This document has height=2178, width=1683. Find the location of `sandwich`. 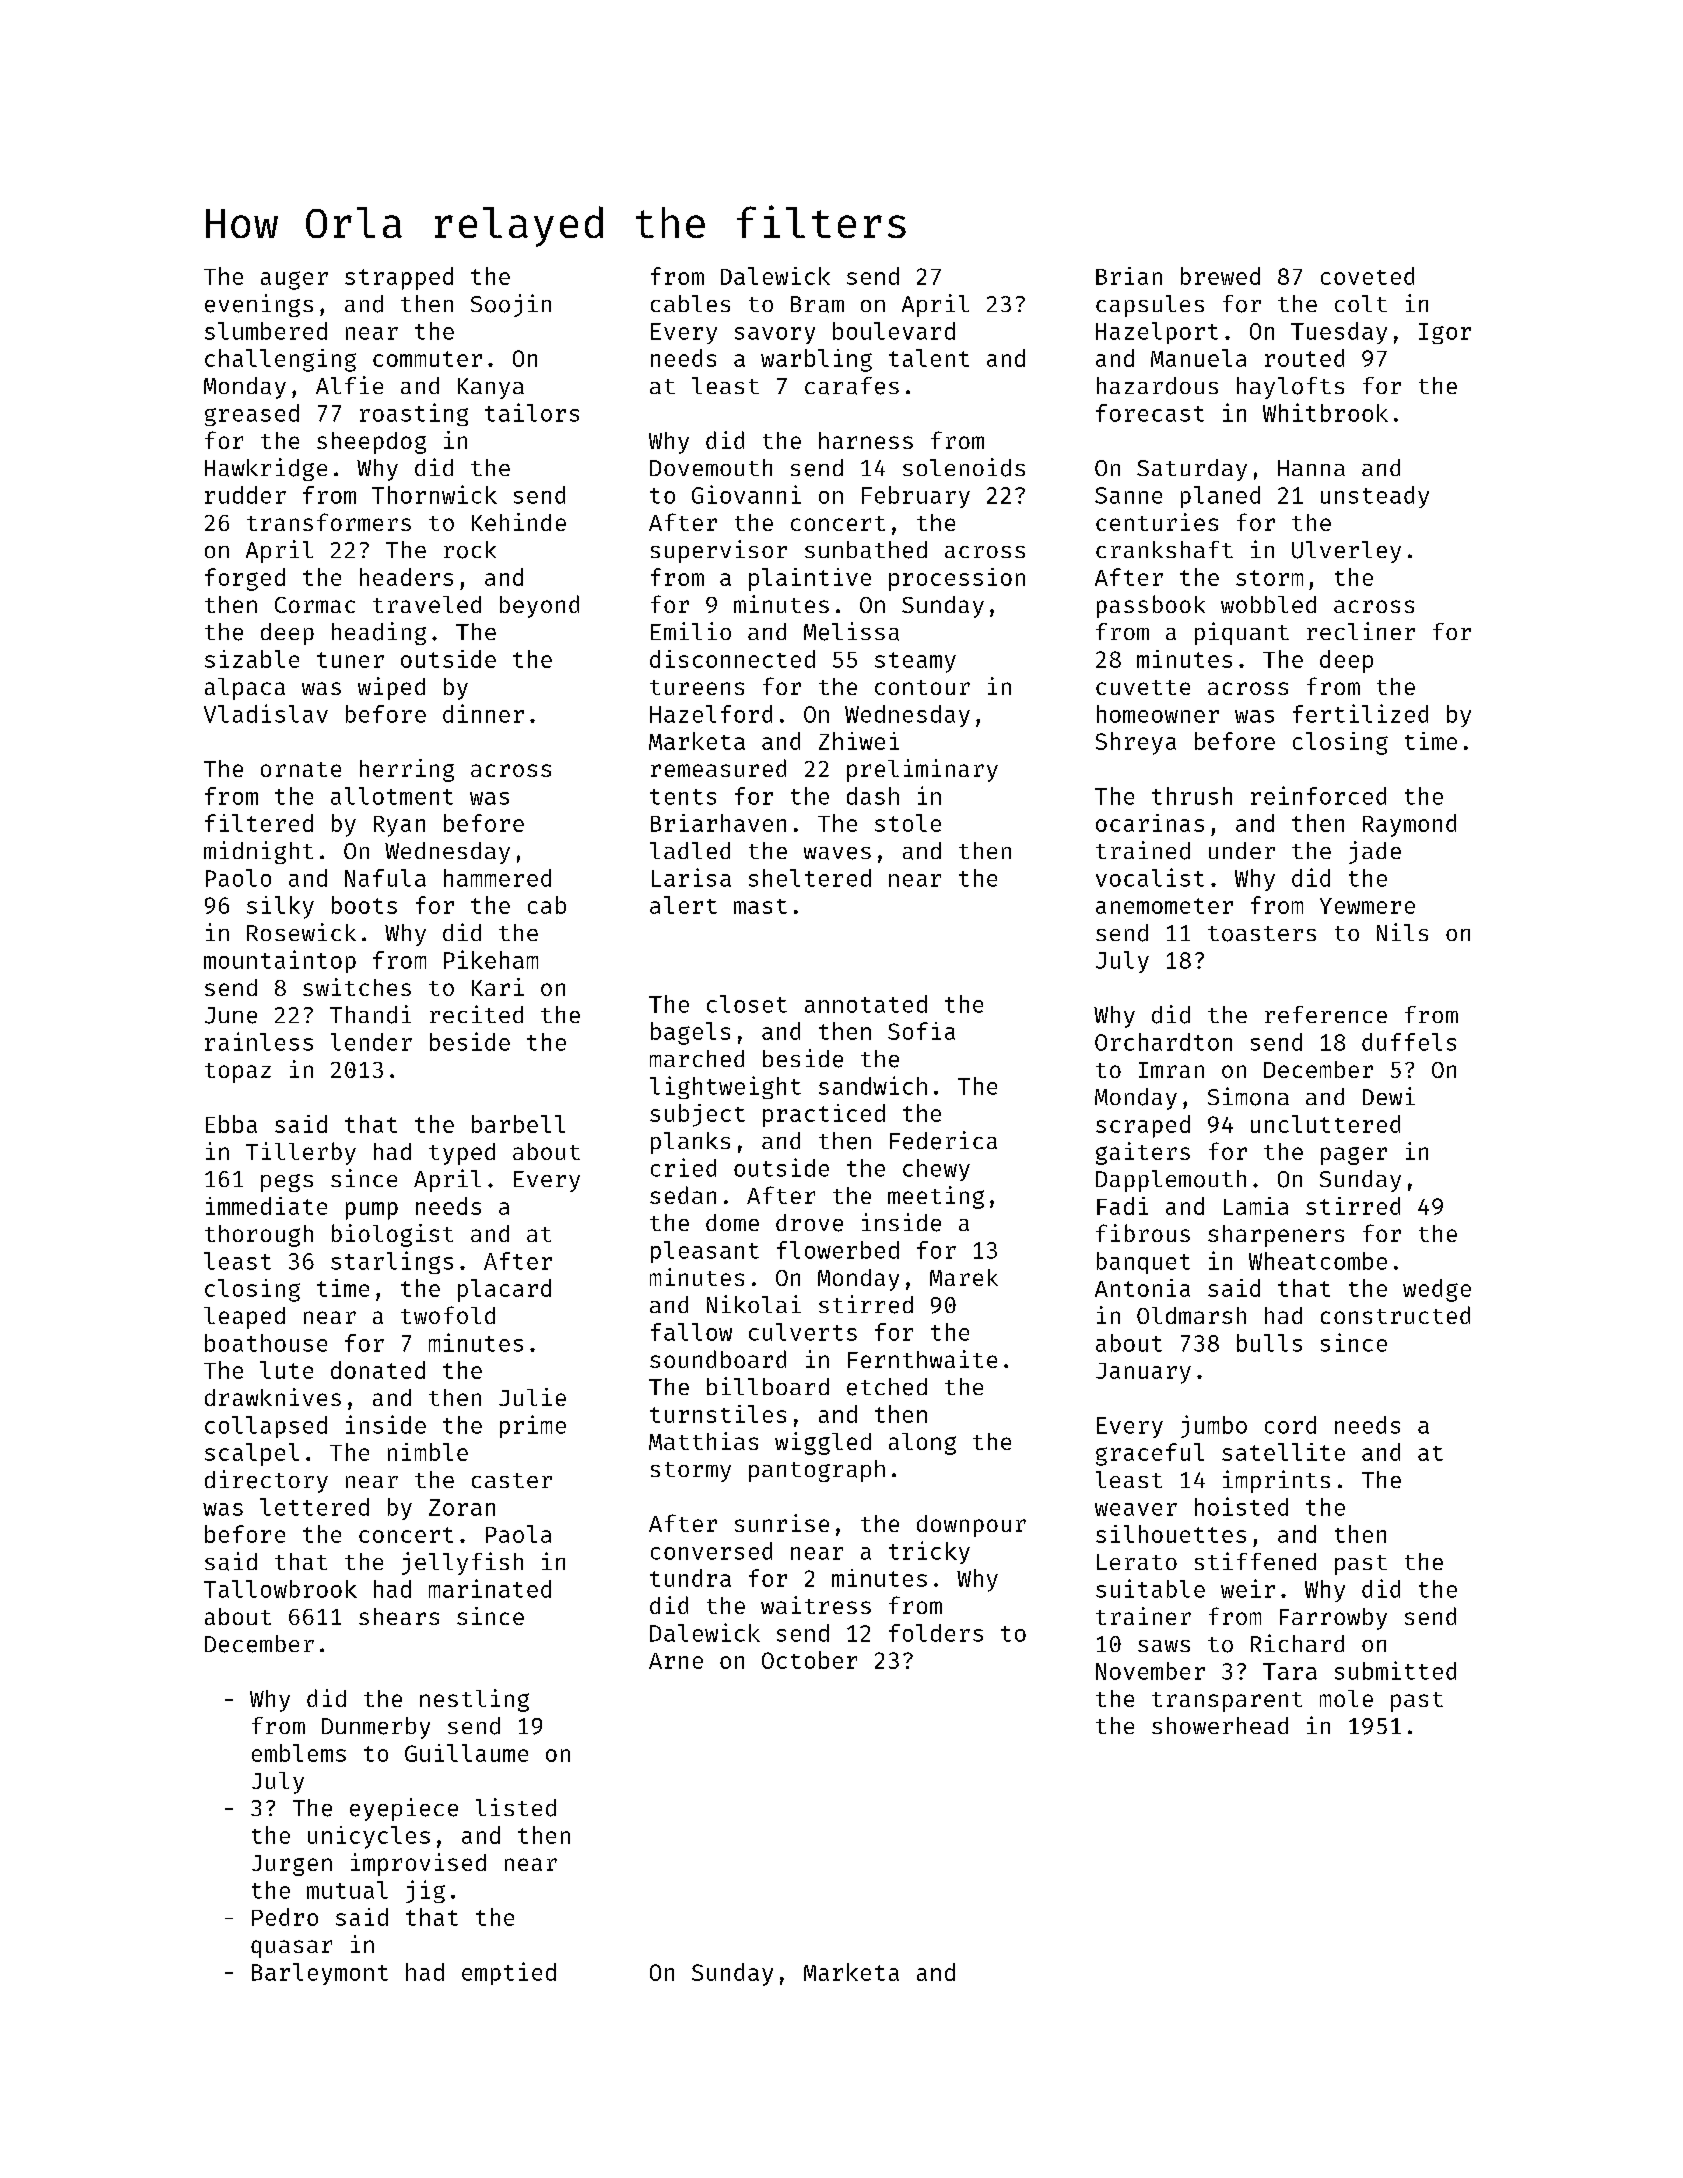

sandwich is located at coordinates (873, 1085).
